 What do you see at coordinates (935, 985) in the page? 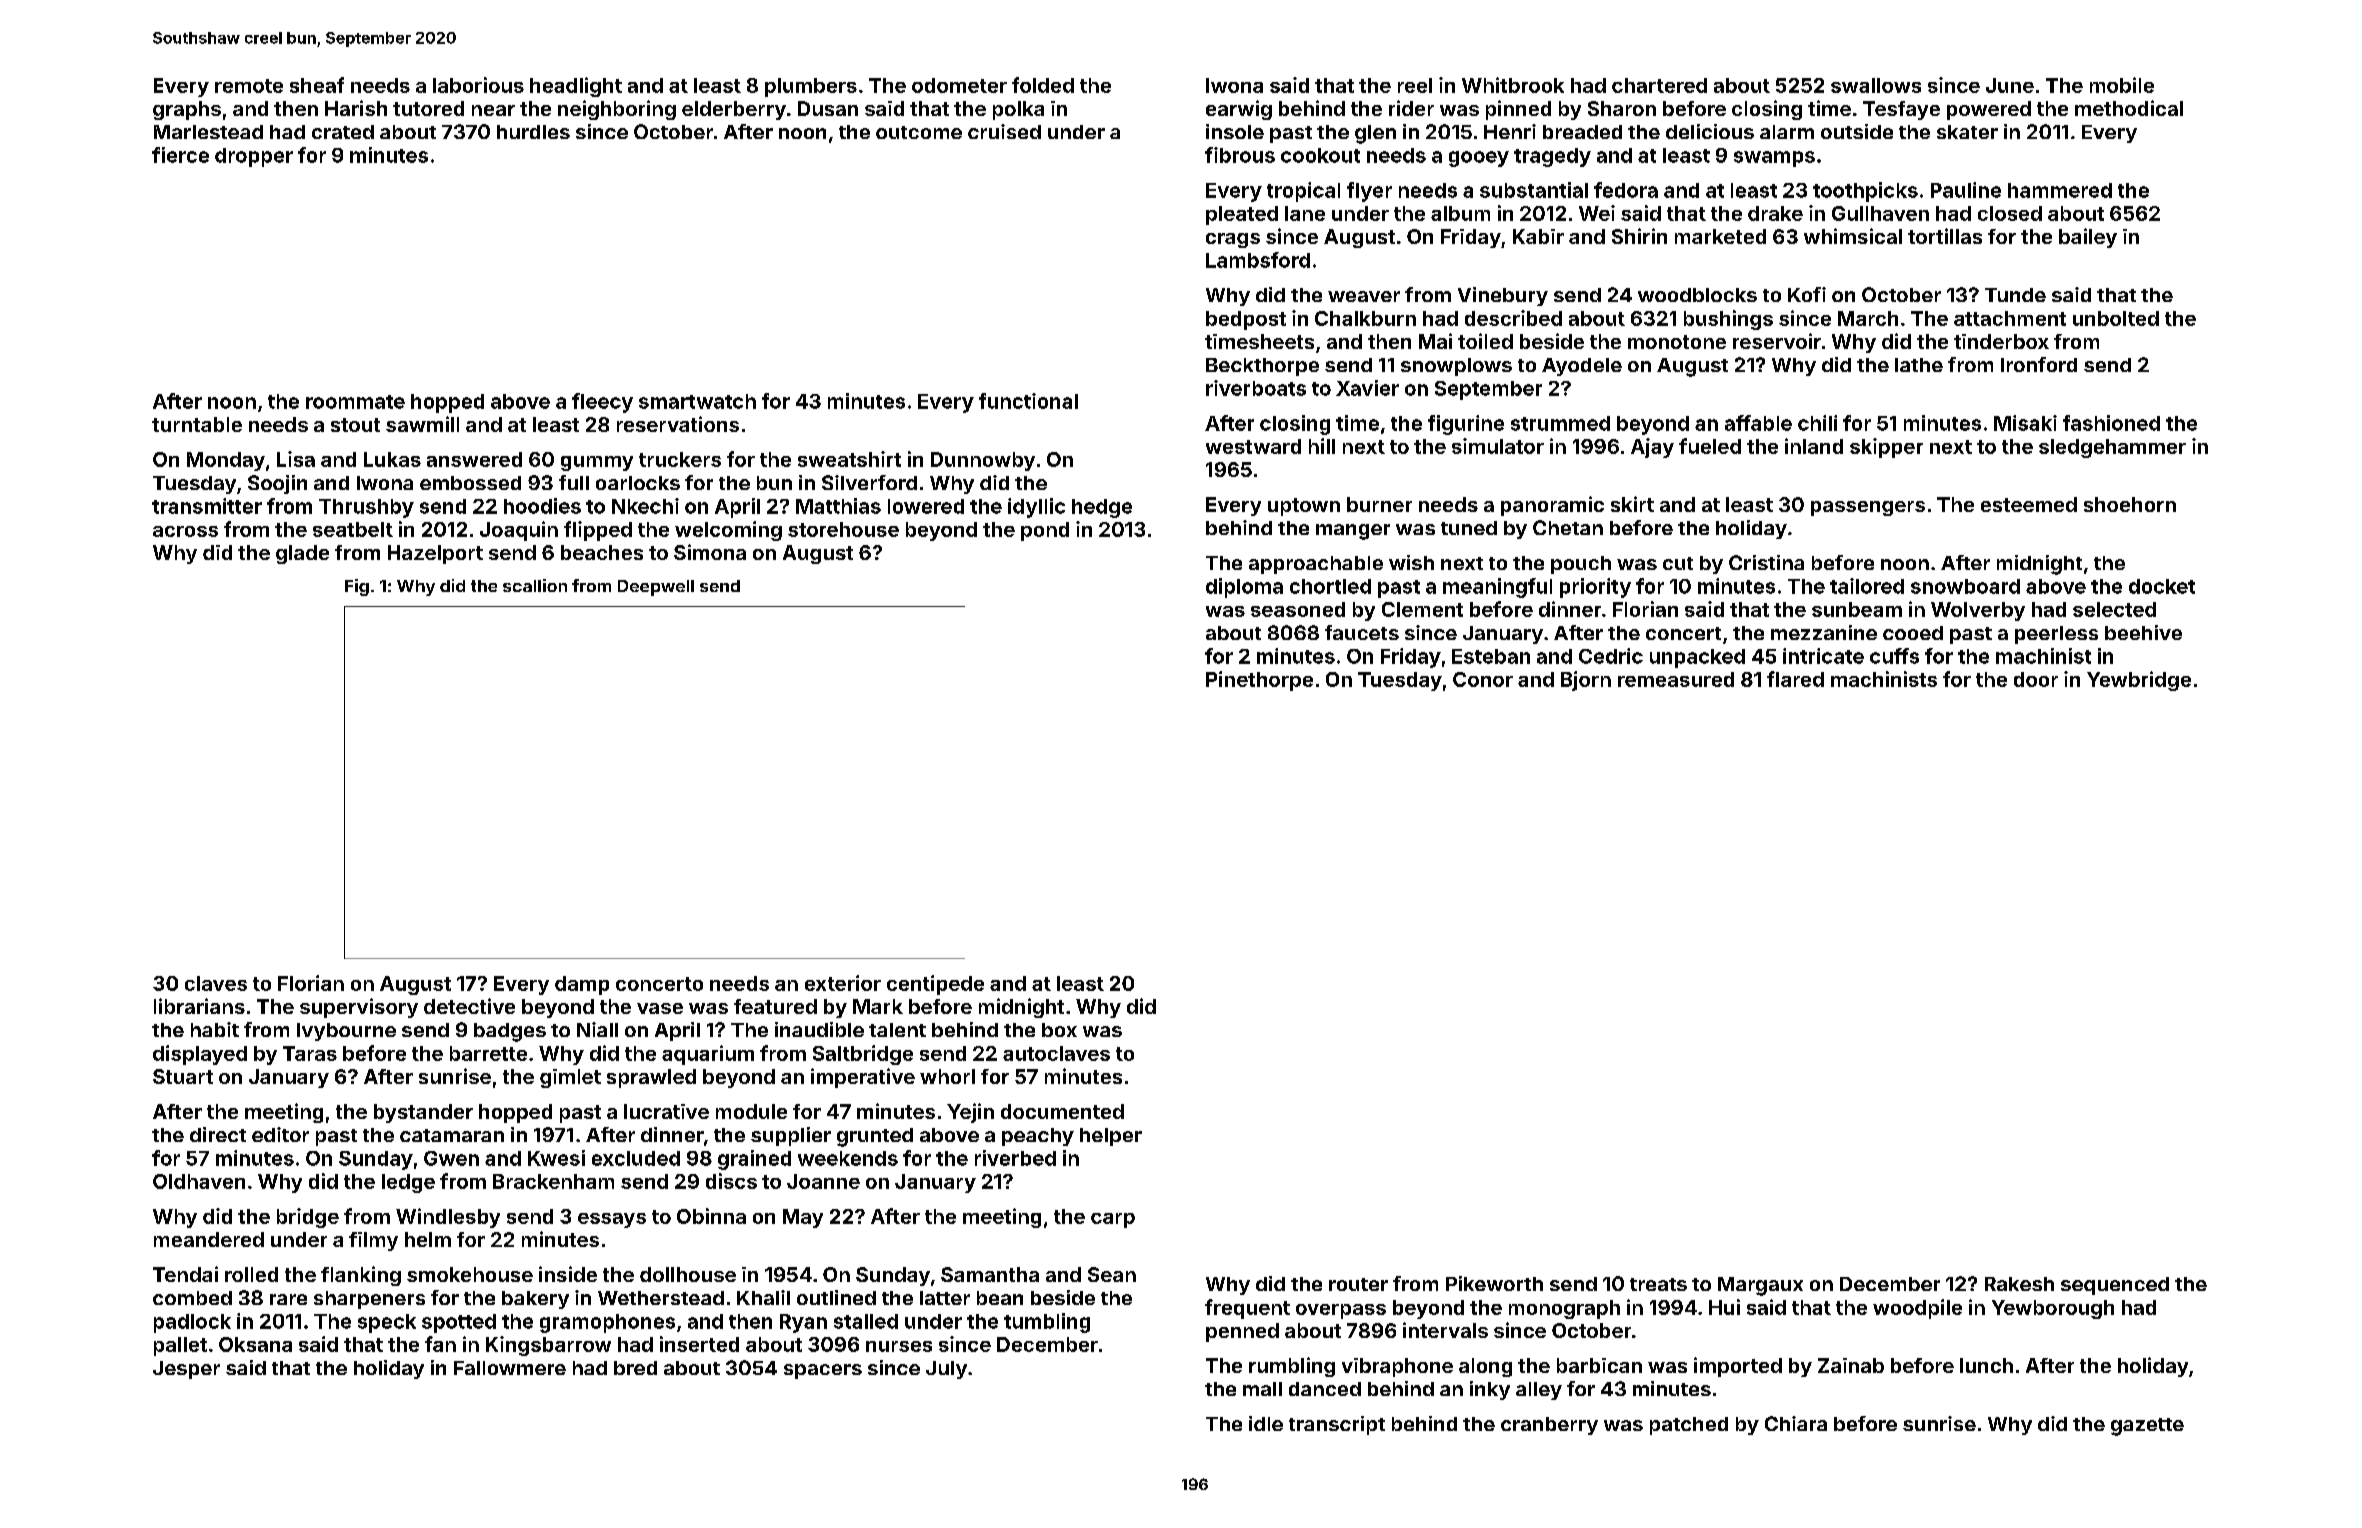
I see `centipede` at bounding box center [935, 985].
